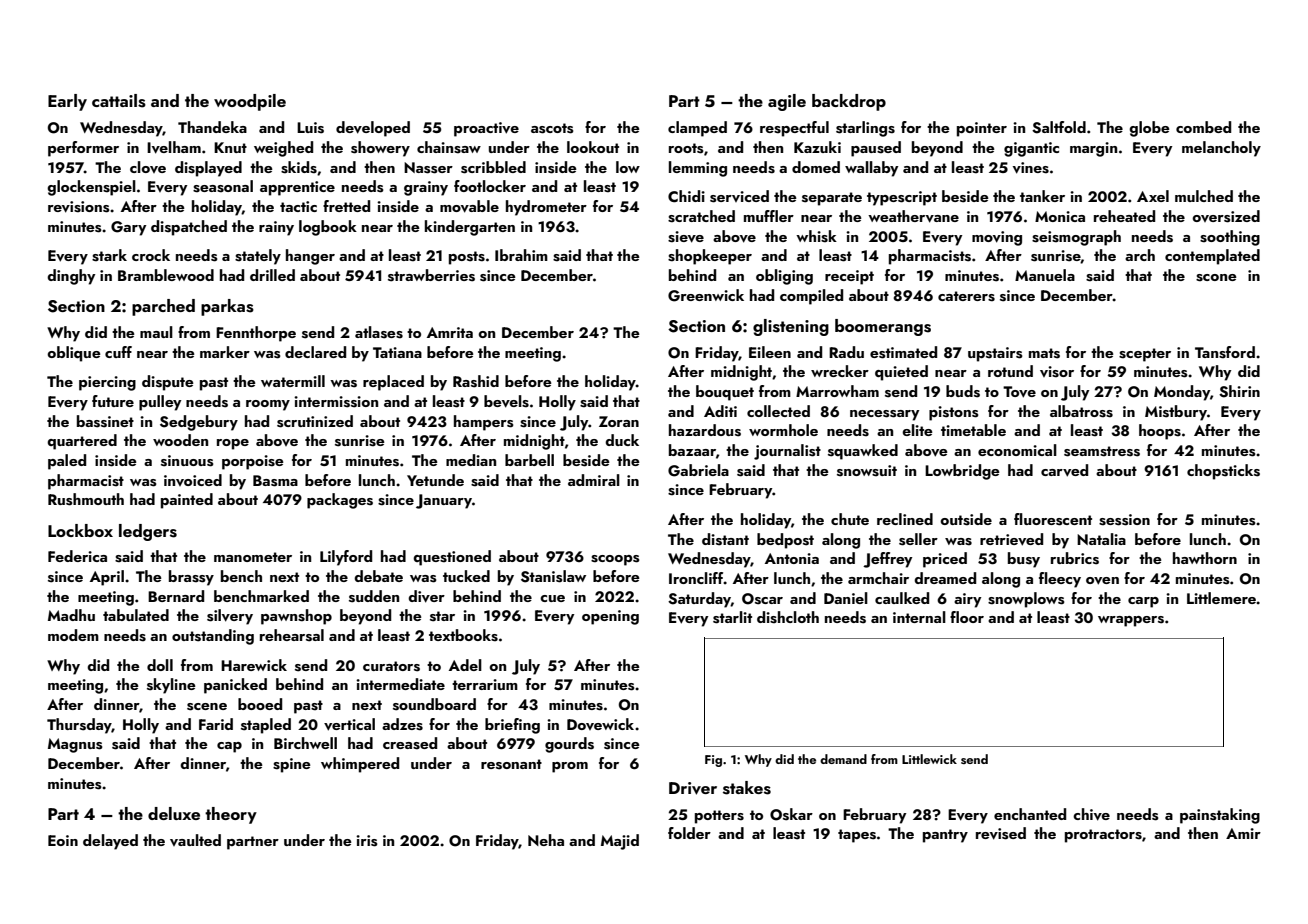 The height and width of the image is (924, 1308). I want to click on combed, so click(1203, 127).
